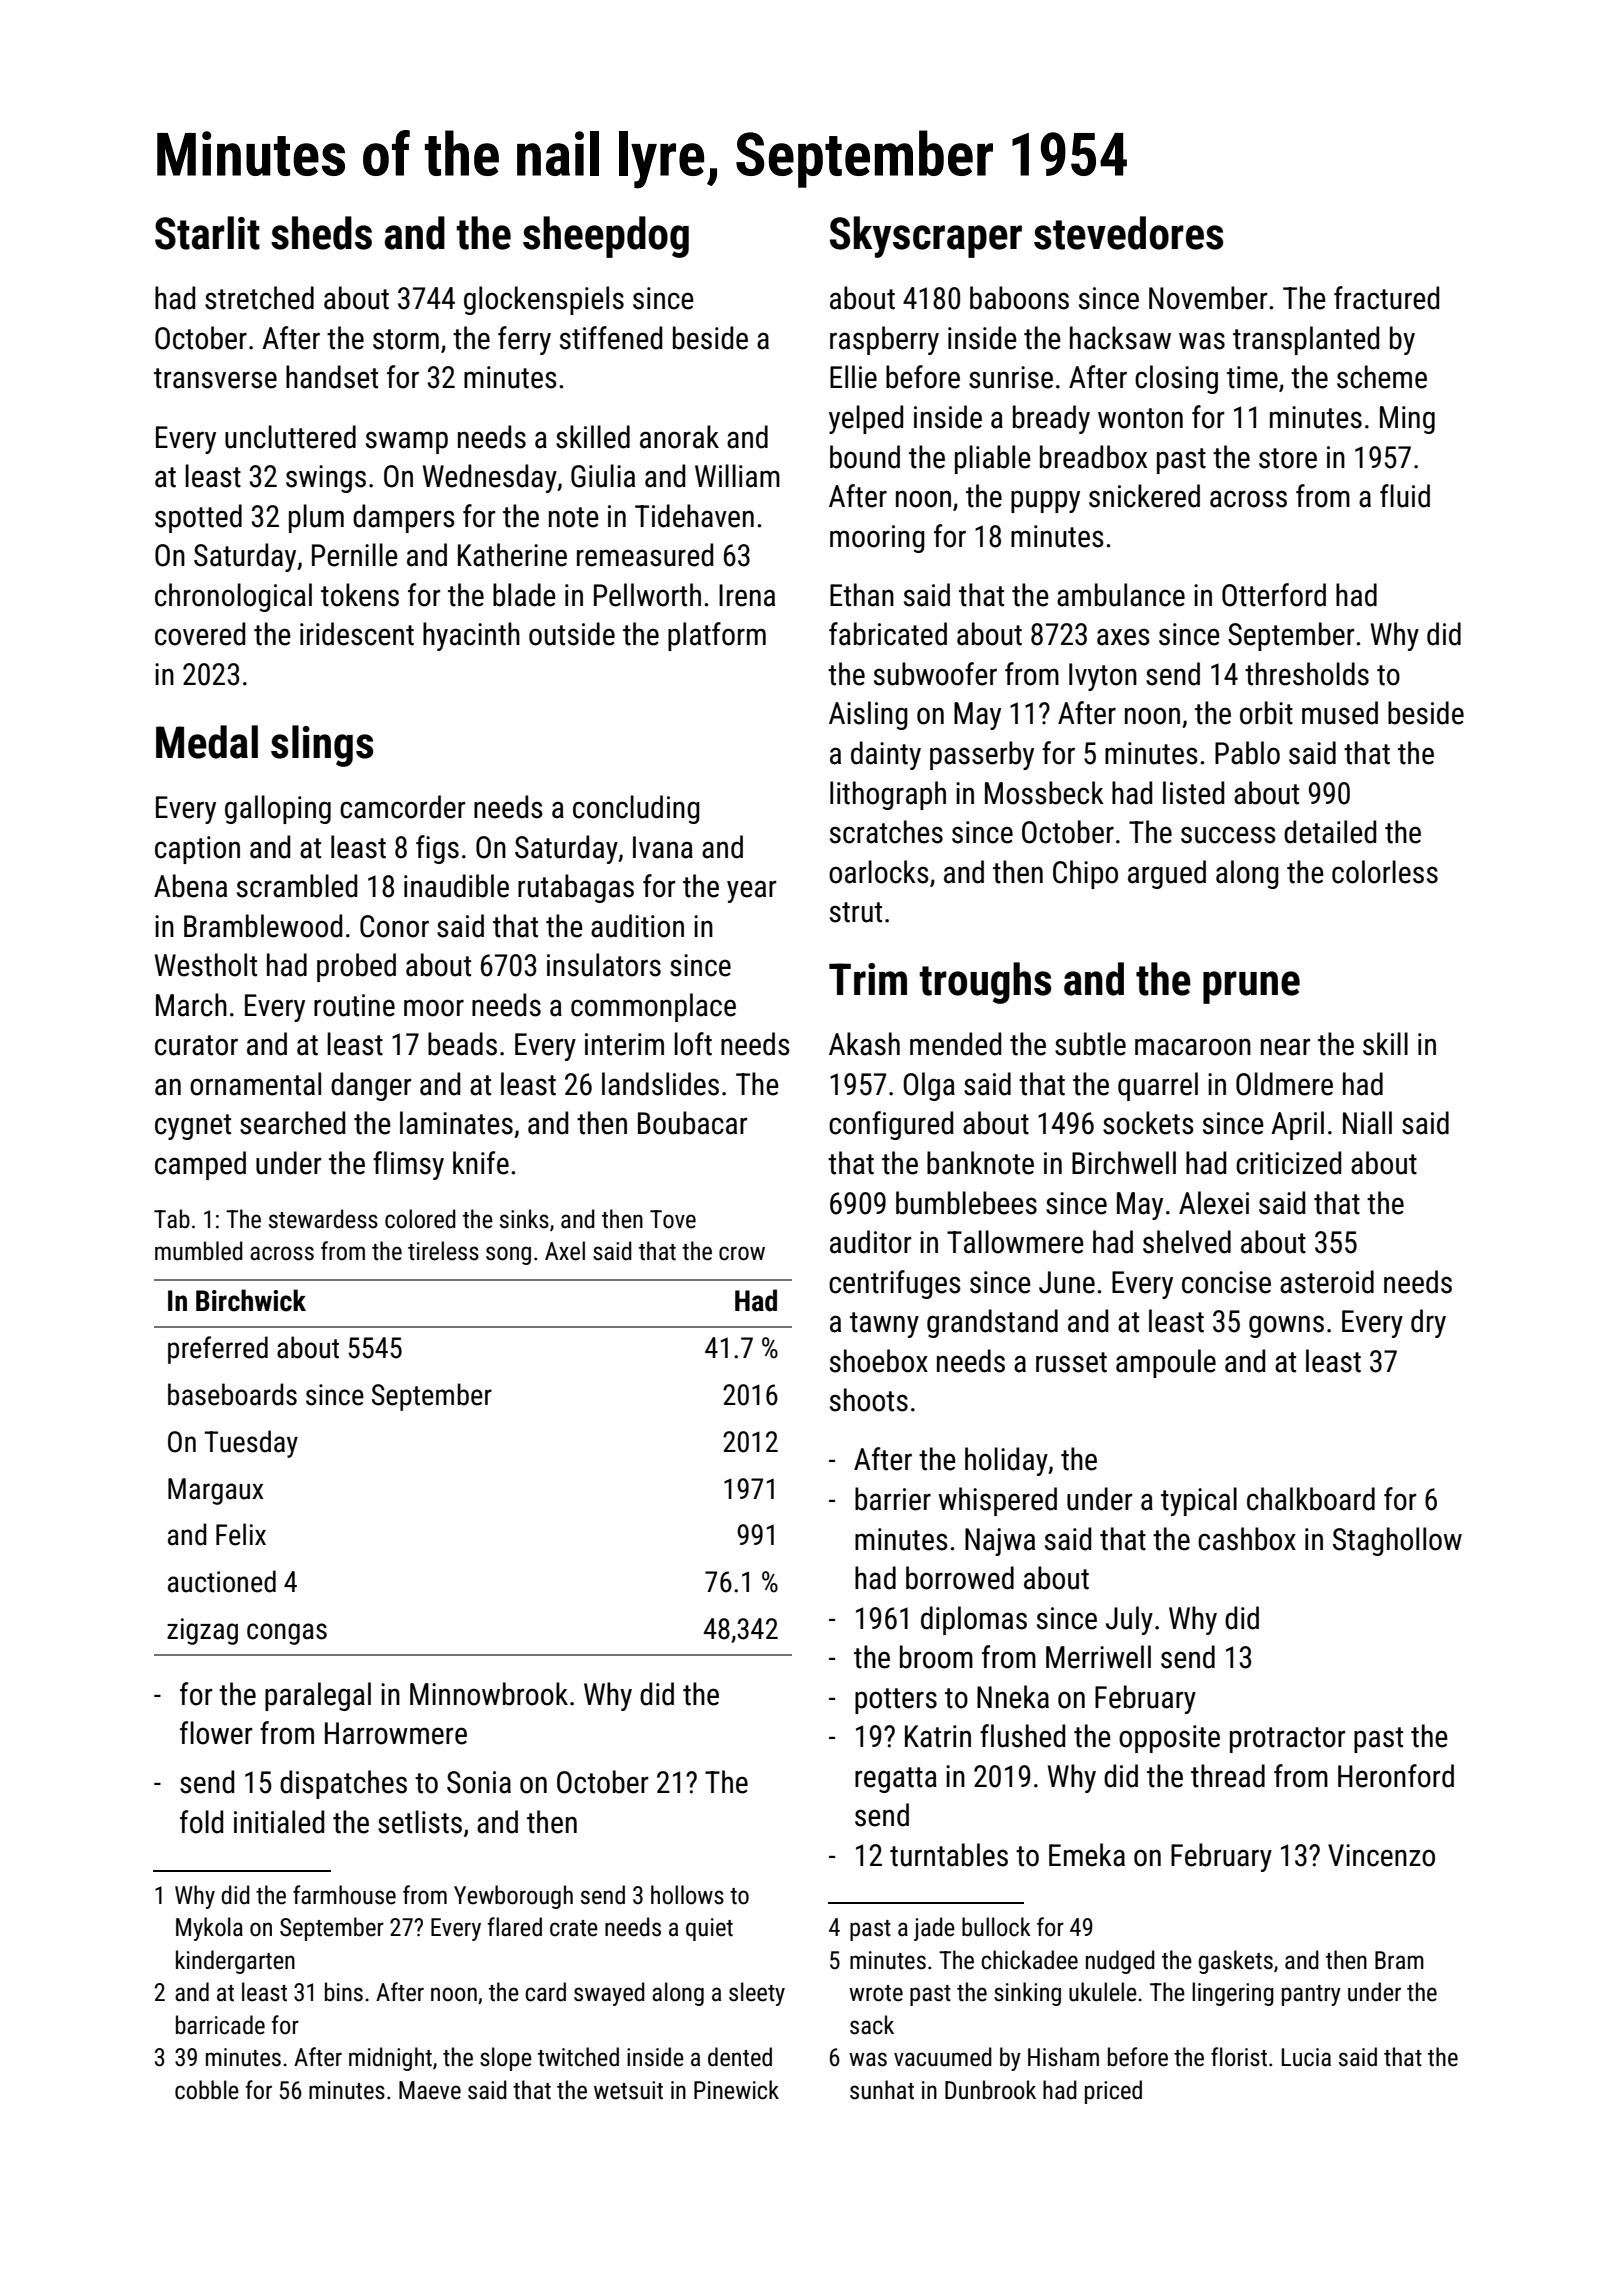 The width and height of the screenshot is (1620, 2292). I want to click on dry, so click(1428, 1323).
